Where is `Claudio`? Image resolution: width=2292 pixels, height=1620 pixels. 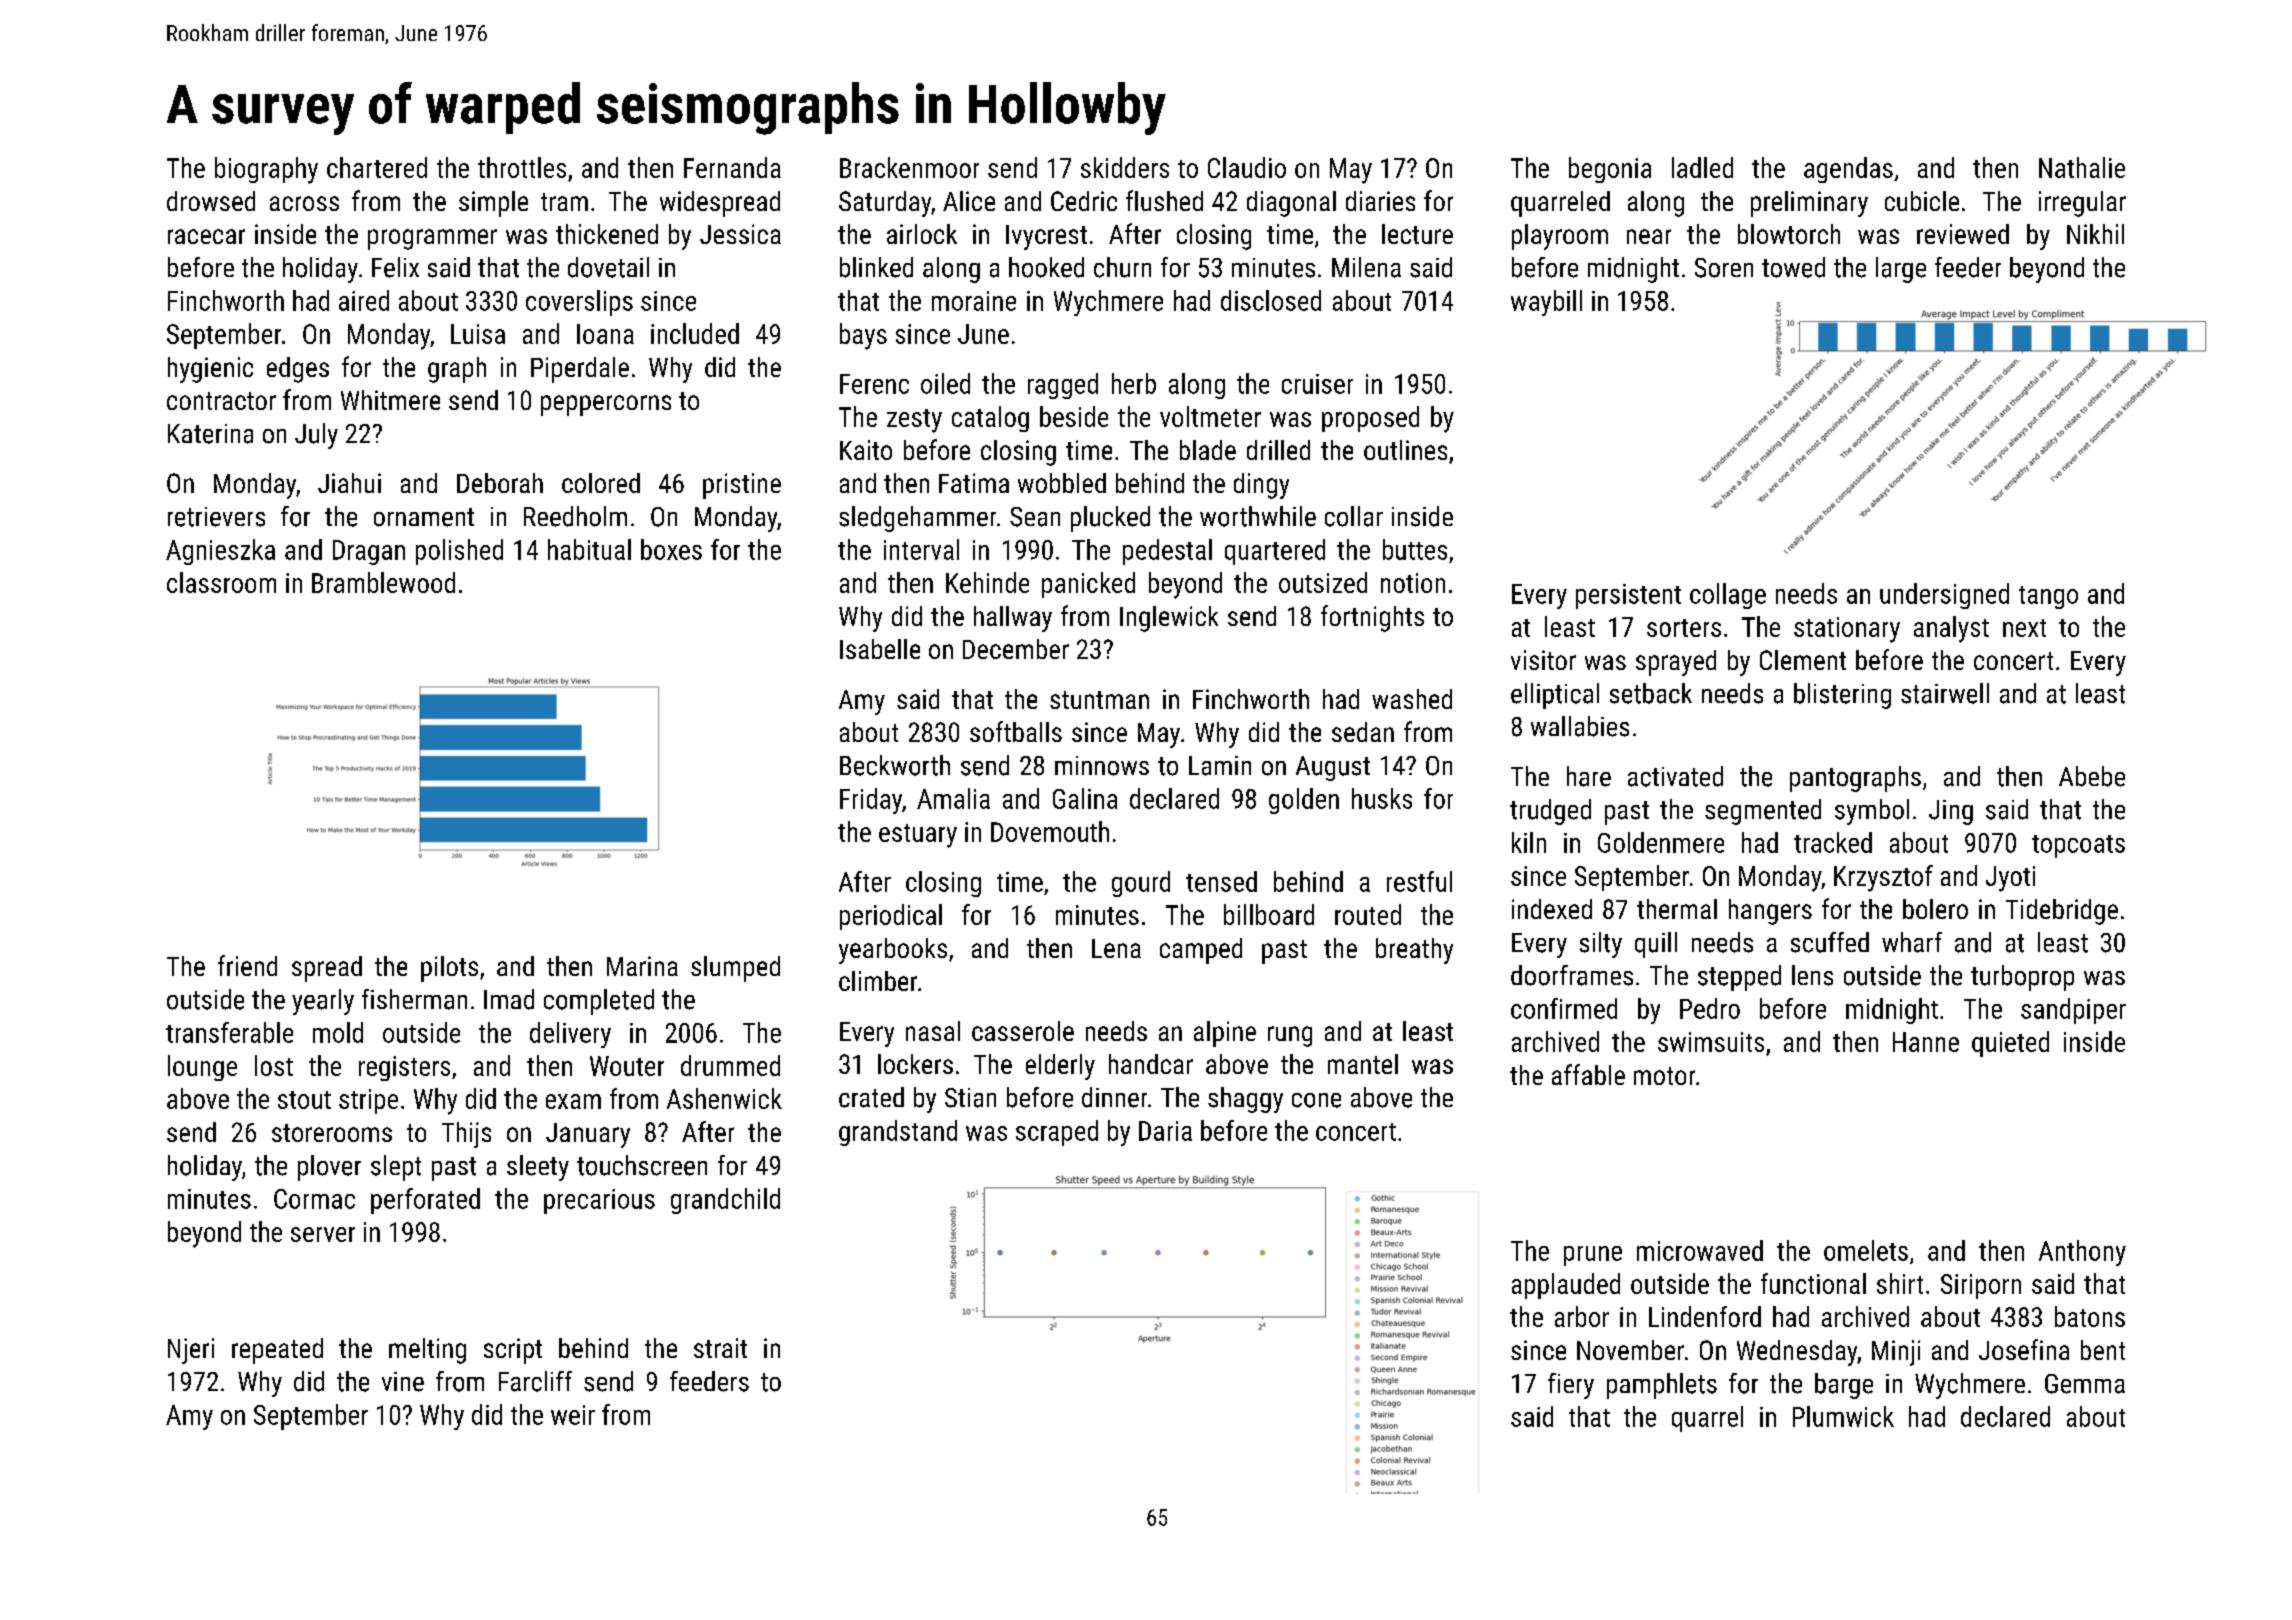 Claudio is located at coordinates (1247, 167).
